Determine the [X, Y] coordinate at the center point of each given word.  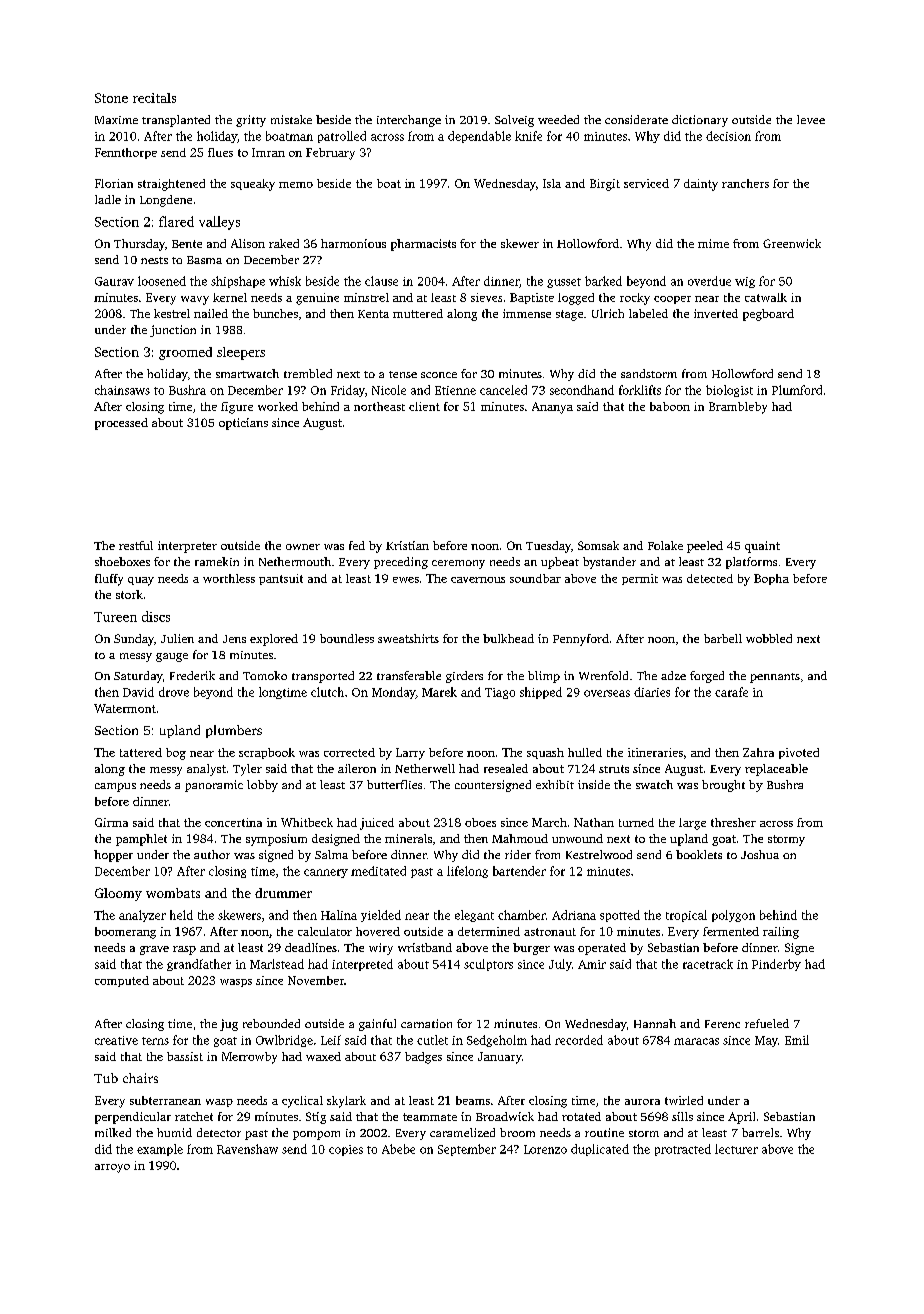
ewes [406, 580]
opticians [243, 424]
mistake [291, 119]
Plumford [797, 390]
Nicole [389, 390]
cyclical [302, 1102]
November [316, 980]
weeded [558, 119]
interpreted [362, 965]
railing [781, 933]
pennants [775, 678]
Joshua [760, 854]
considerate [636, 119]
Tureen [115, 617]
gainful [377, 1025]
